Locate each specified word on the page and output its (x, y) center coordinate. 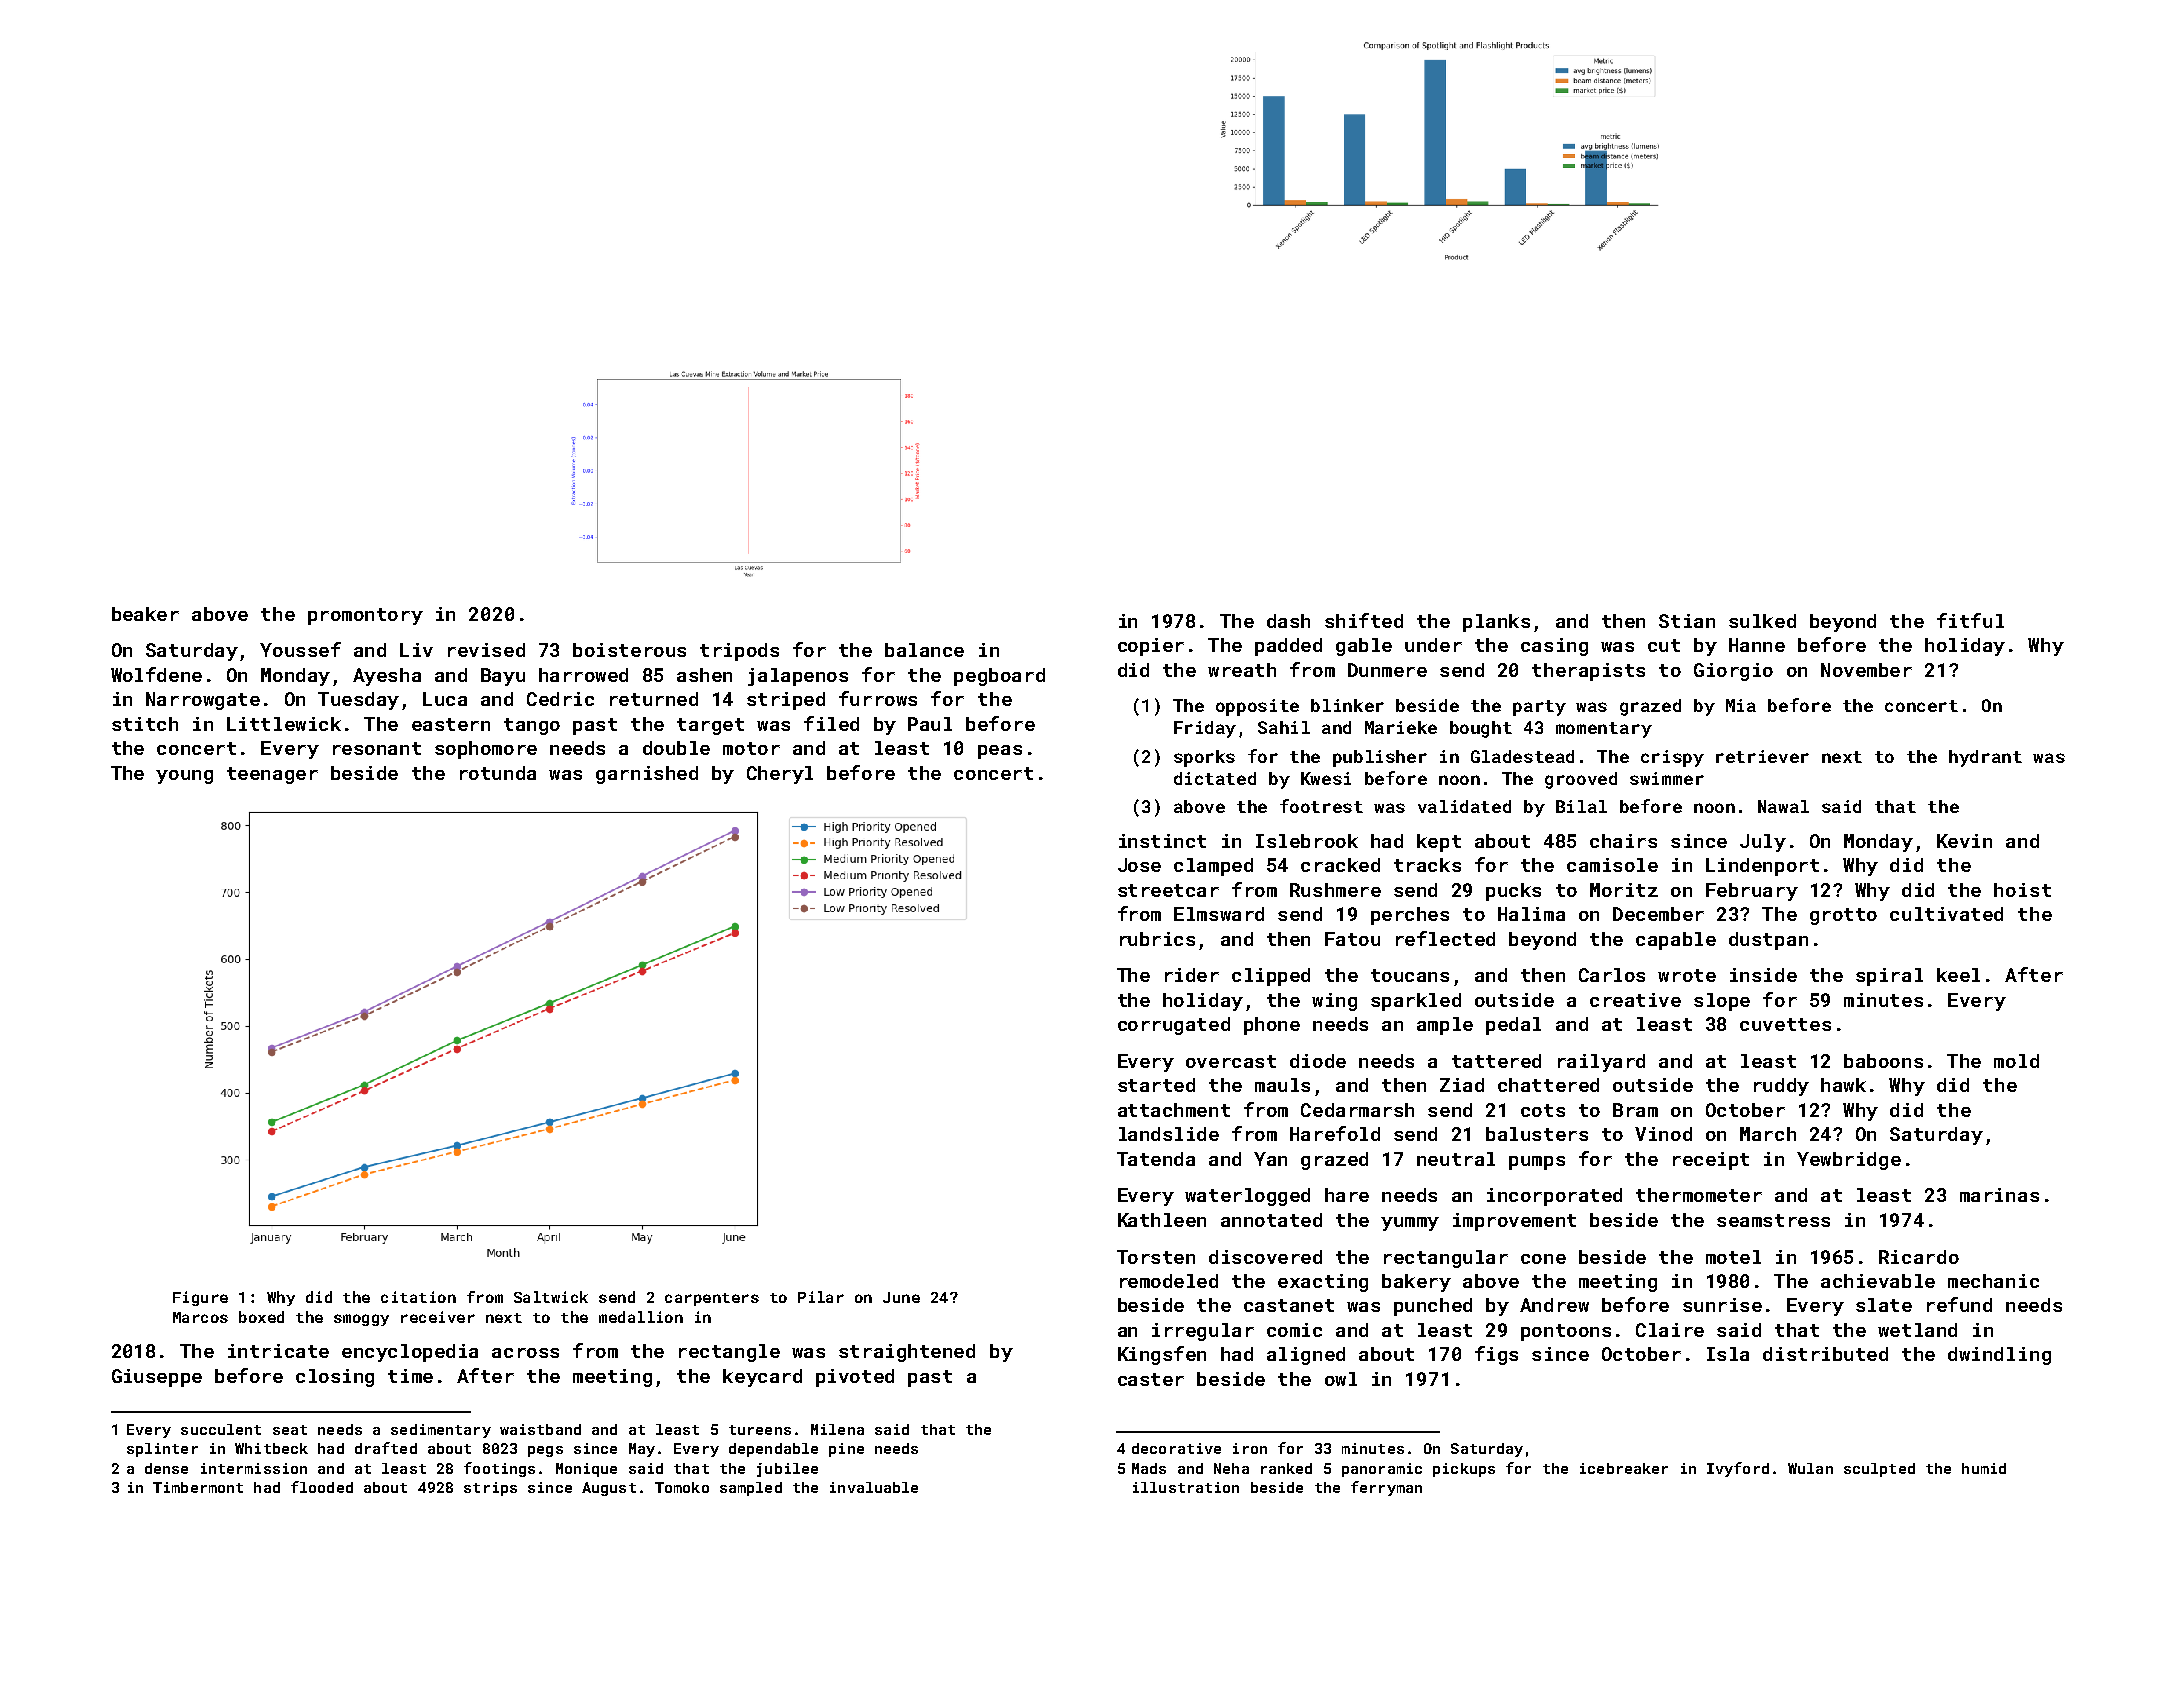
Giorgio (1733, 672)
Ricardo (1919, 1257)
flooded (322, 1487)
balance (924, 650)
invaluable (874, 1487)
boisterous (629, 650)
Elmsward (1219, 914)
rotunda (498, 773)
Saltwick (551, 1297)
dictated (1215, 778)
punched (1433, 1307)
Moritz (1624, 890)
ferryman (1386, 1488)
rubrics (1157, 939)
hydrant (1985, 758)
